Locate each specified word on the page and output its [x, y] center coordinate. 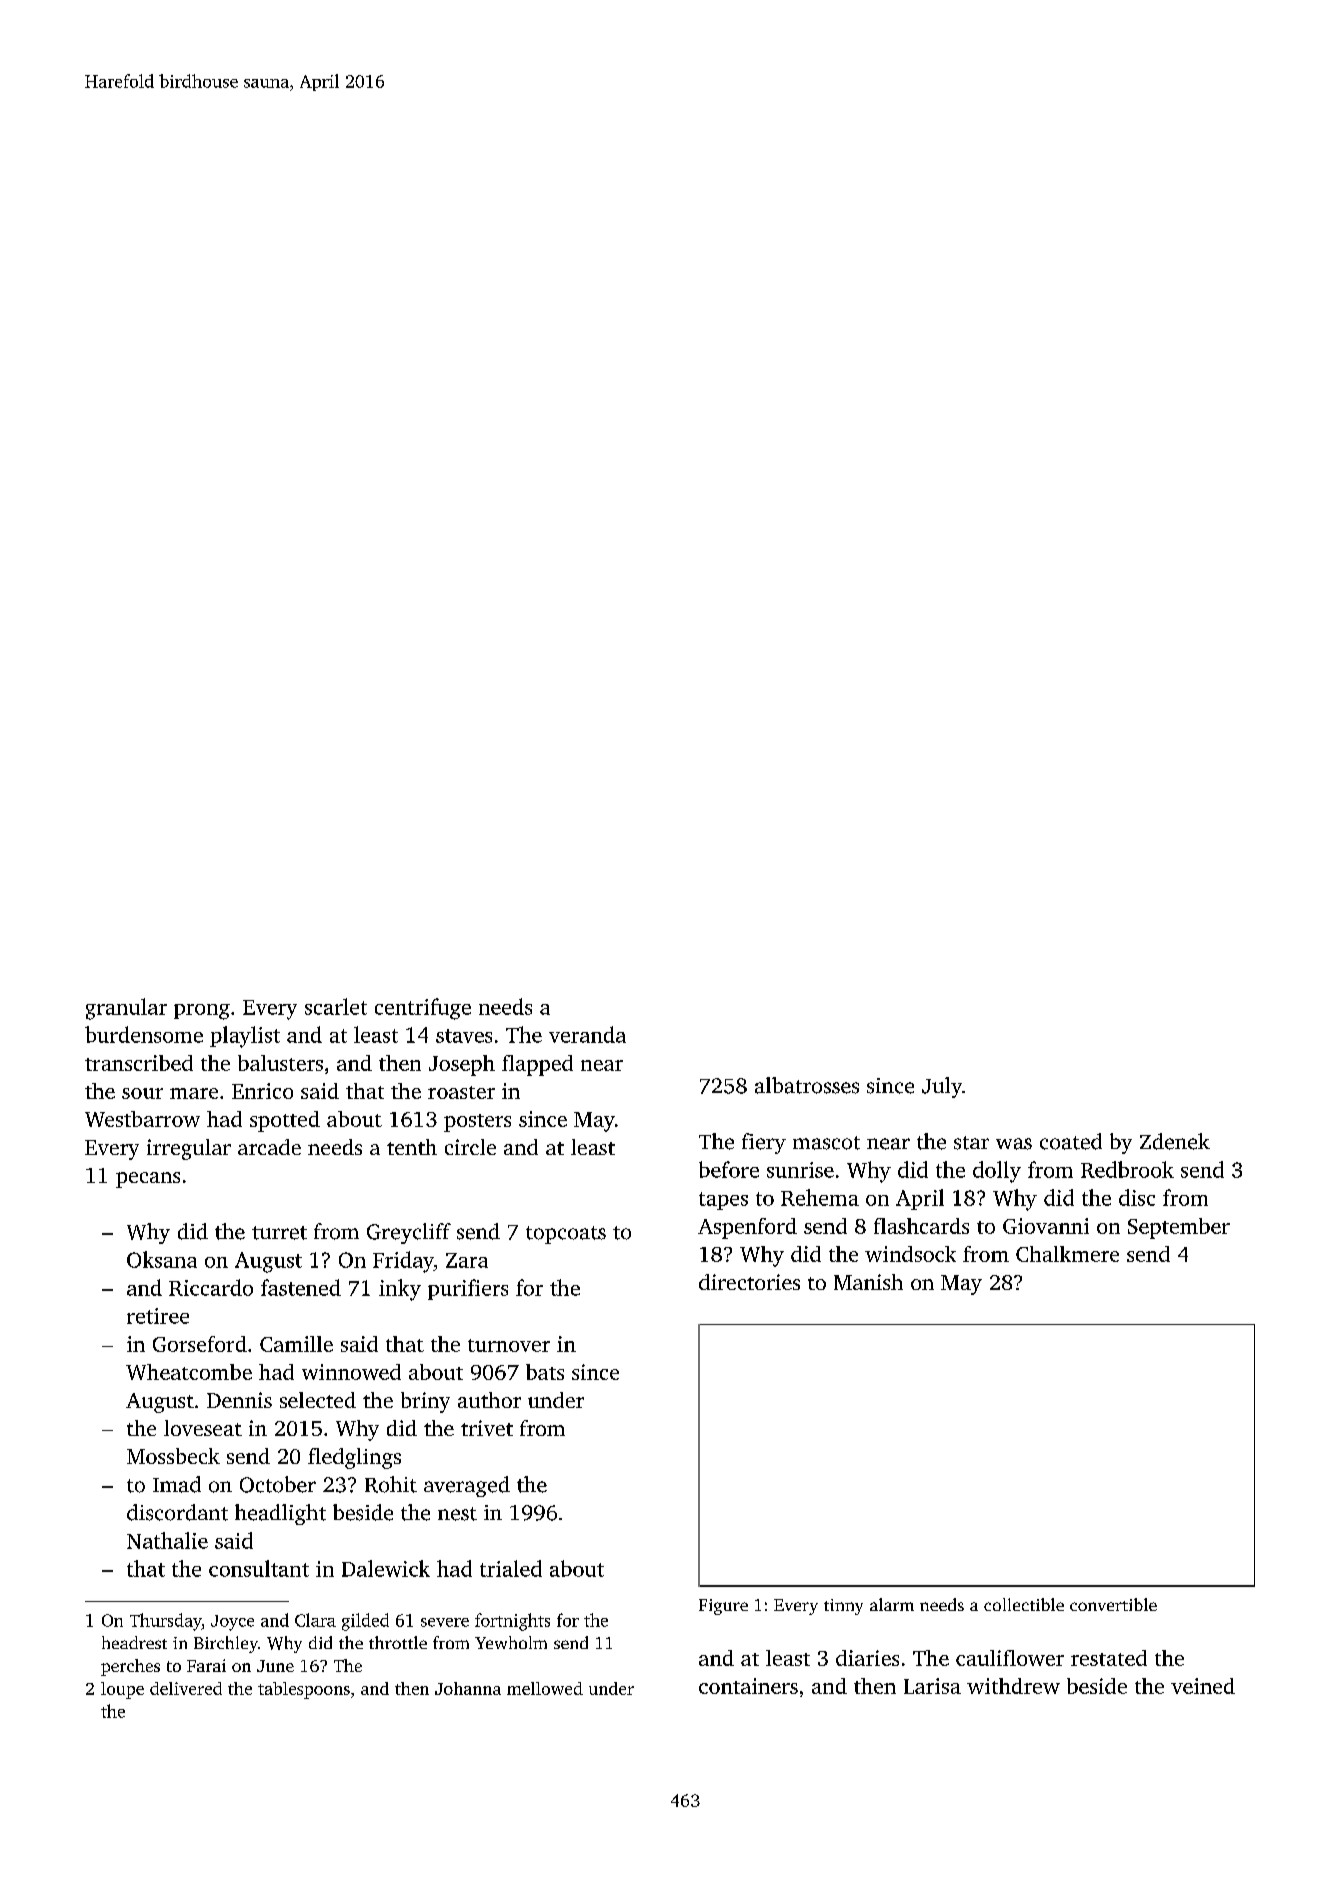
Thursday [166, 1622]
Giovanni [1046, 1226]
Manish [868, 1282]
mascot [826, 1143]
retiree [158, 1316]
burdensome [144, 1034]
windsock [910, 1254]
